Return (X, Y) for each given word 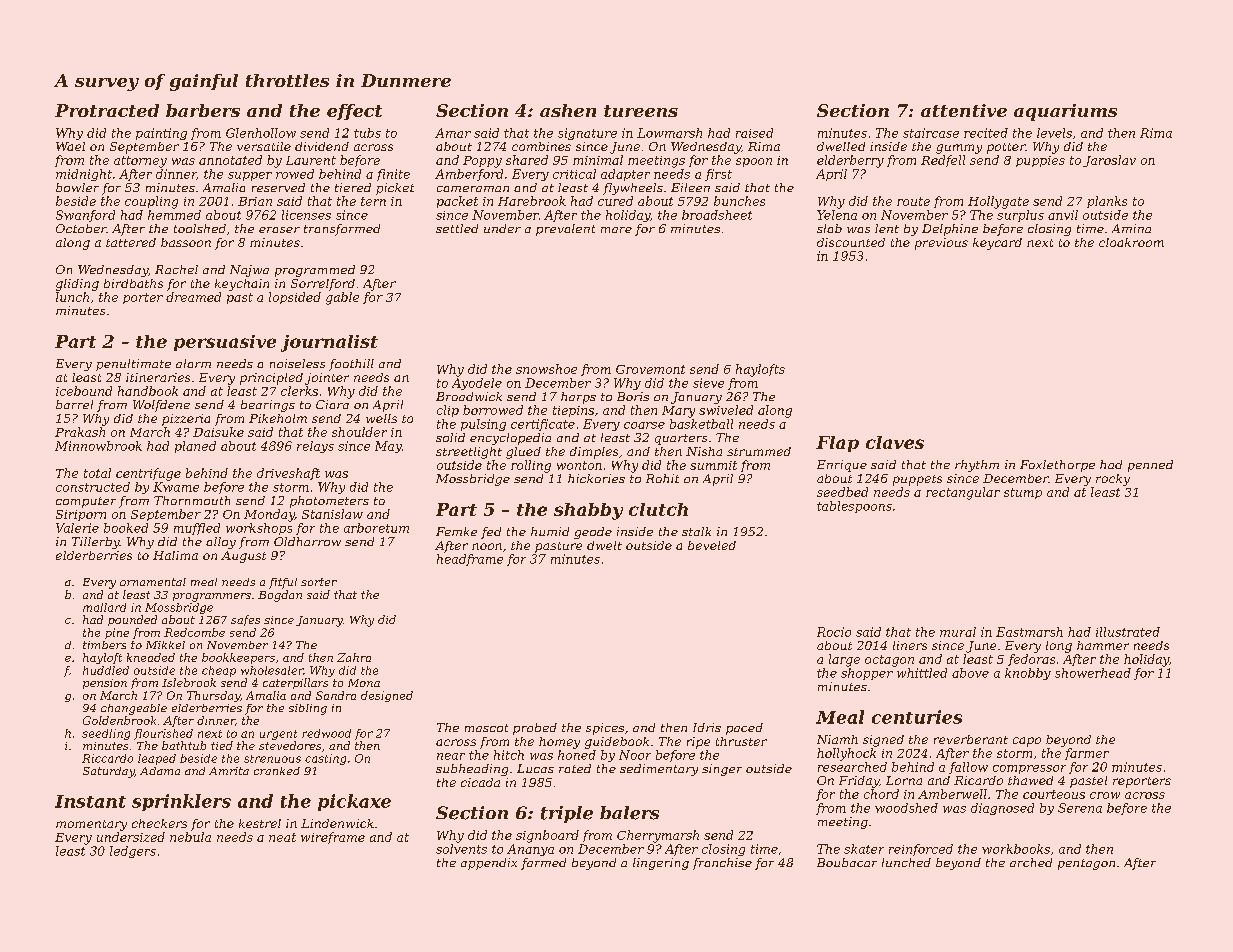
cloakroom (1131, 242)
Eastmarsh (1029, 632)
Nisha (704, 451)
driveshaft (288, 474)
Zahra (354, 657)
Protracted (107, 110)
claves (895, 442)
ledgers (133, 852)
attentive (964, 110)
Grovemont (650, 369)
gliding (77, 285)
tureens (641, 111)
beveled (712, 545)
